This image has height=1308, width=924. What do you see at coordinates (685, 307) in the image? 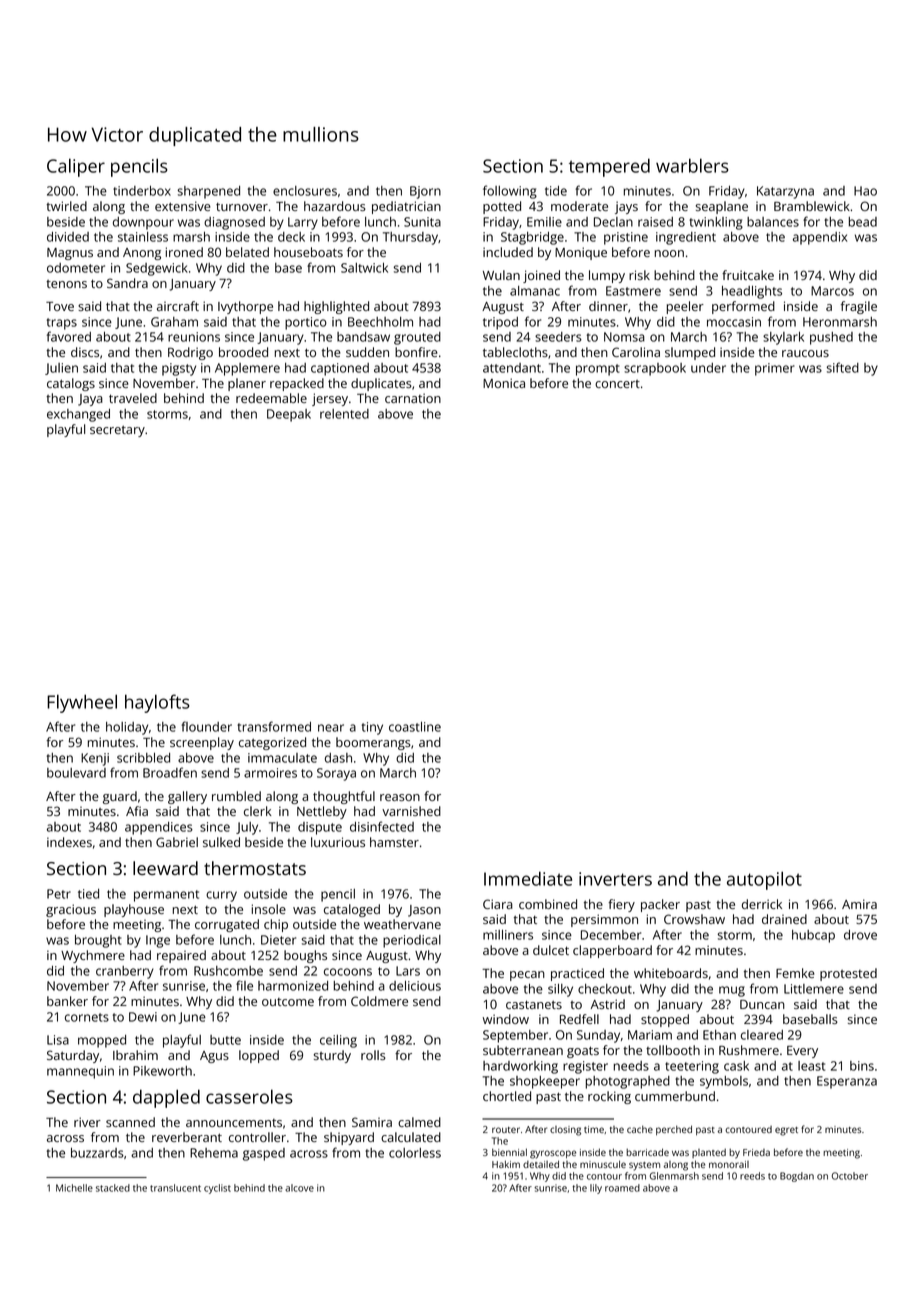
I see `peeler` at bounding box center [685, 307].
